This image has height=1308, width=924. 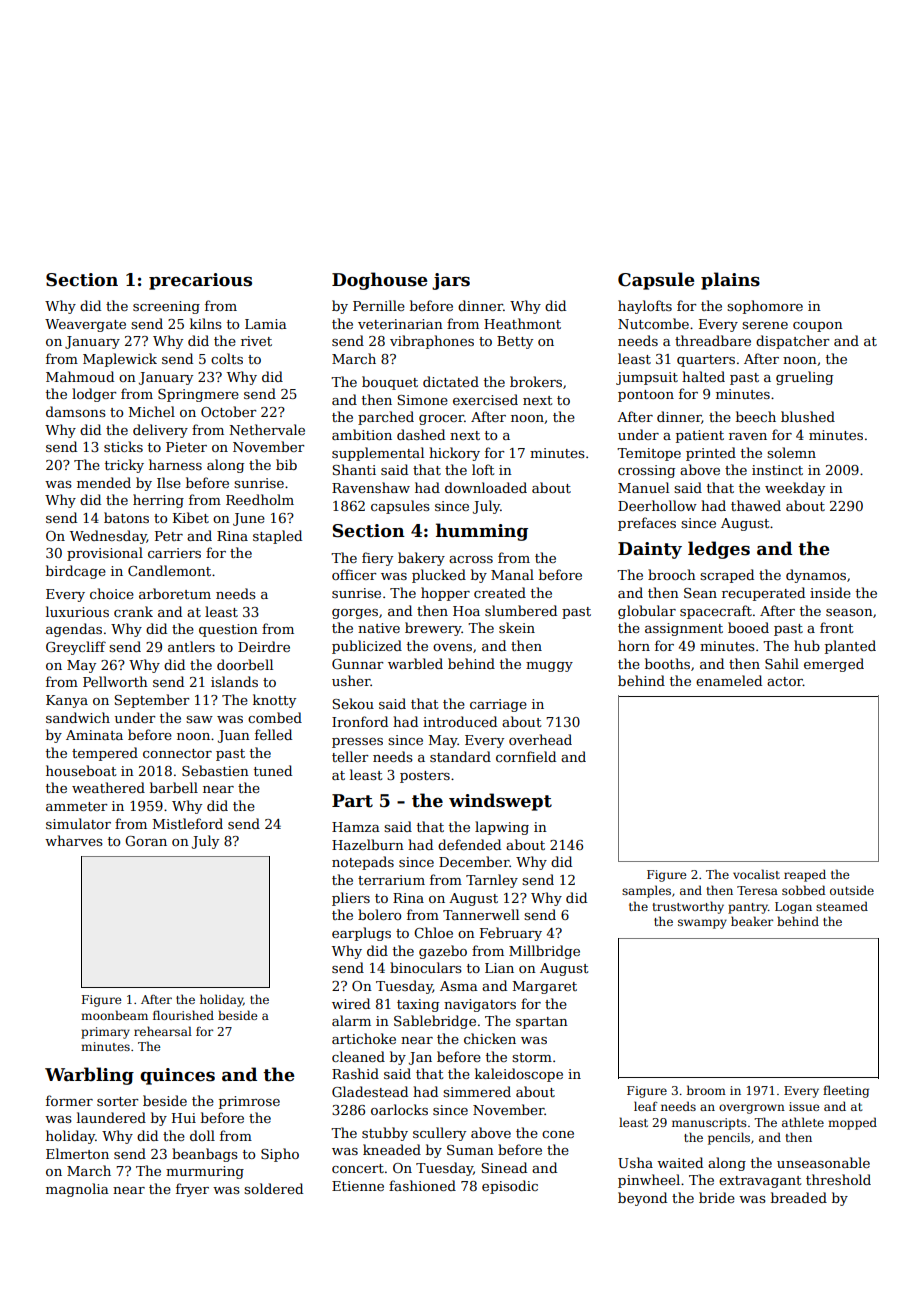 What do you see at coordinates (104, 482) in the image?
I see `mended` at bounding box center [104, 482].
